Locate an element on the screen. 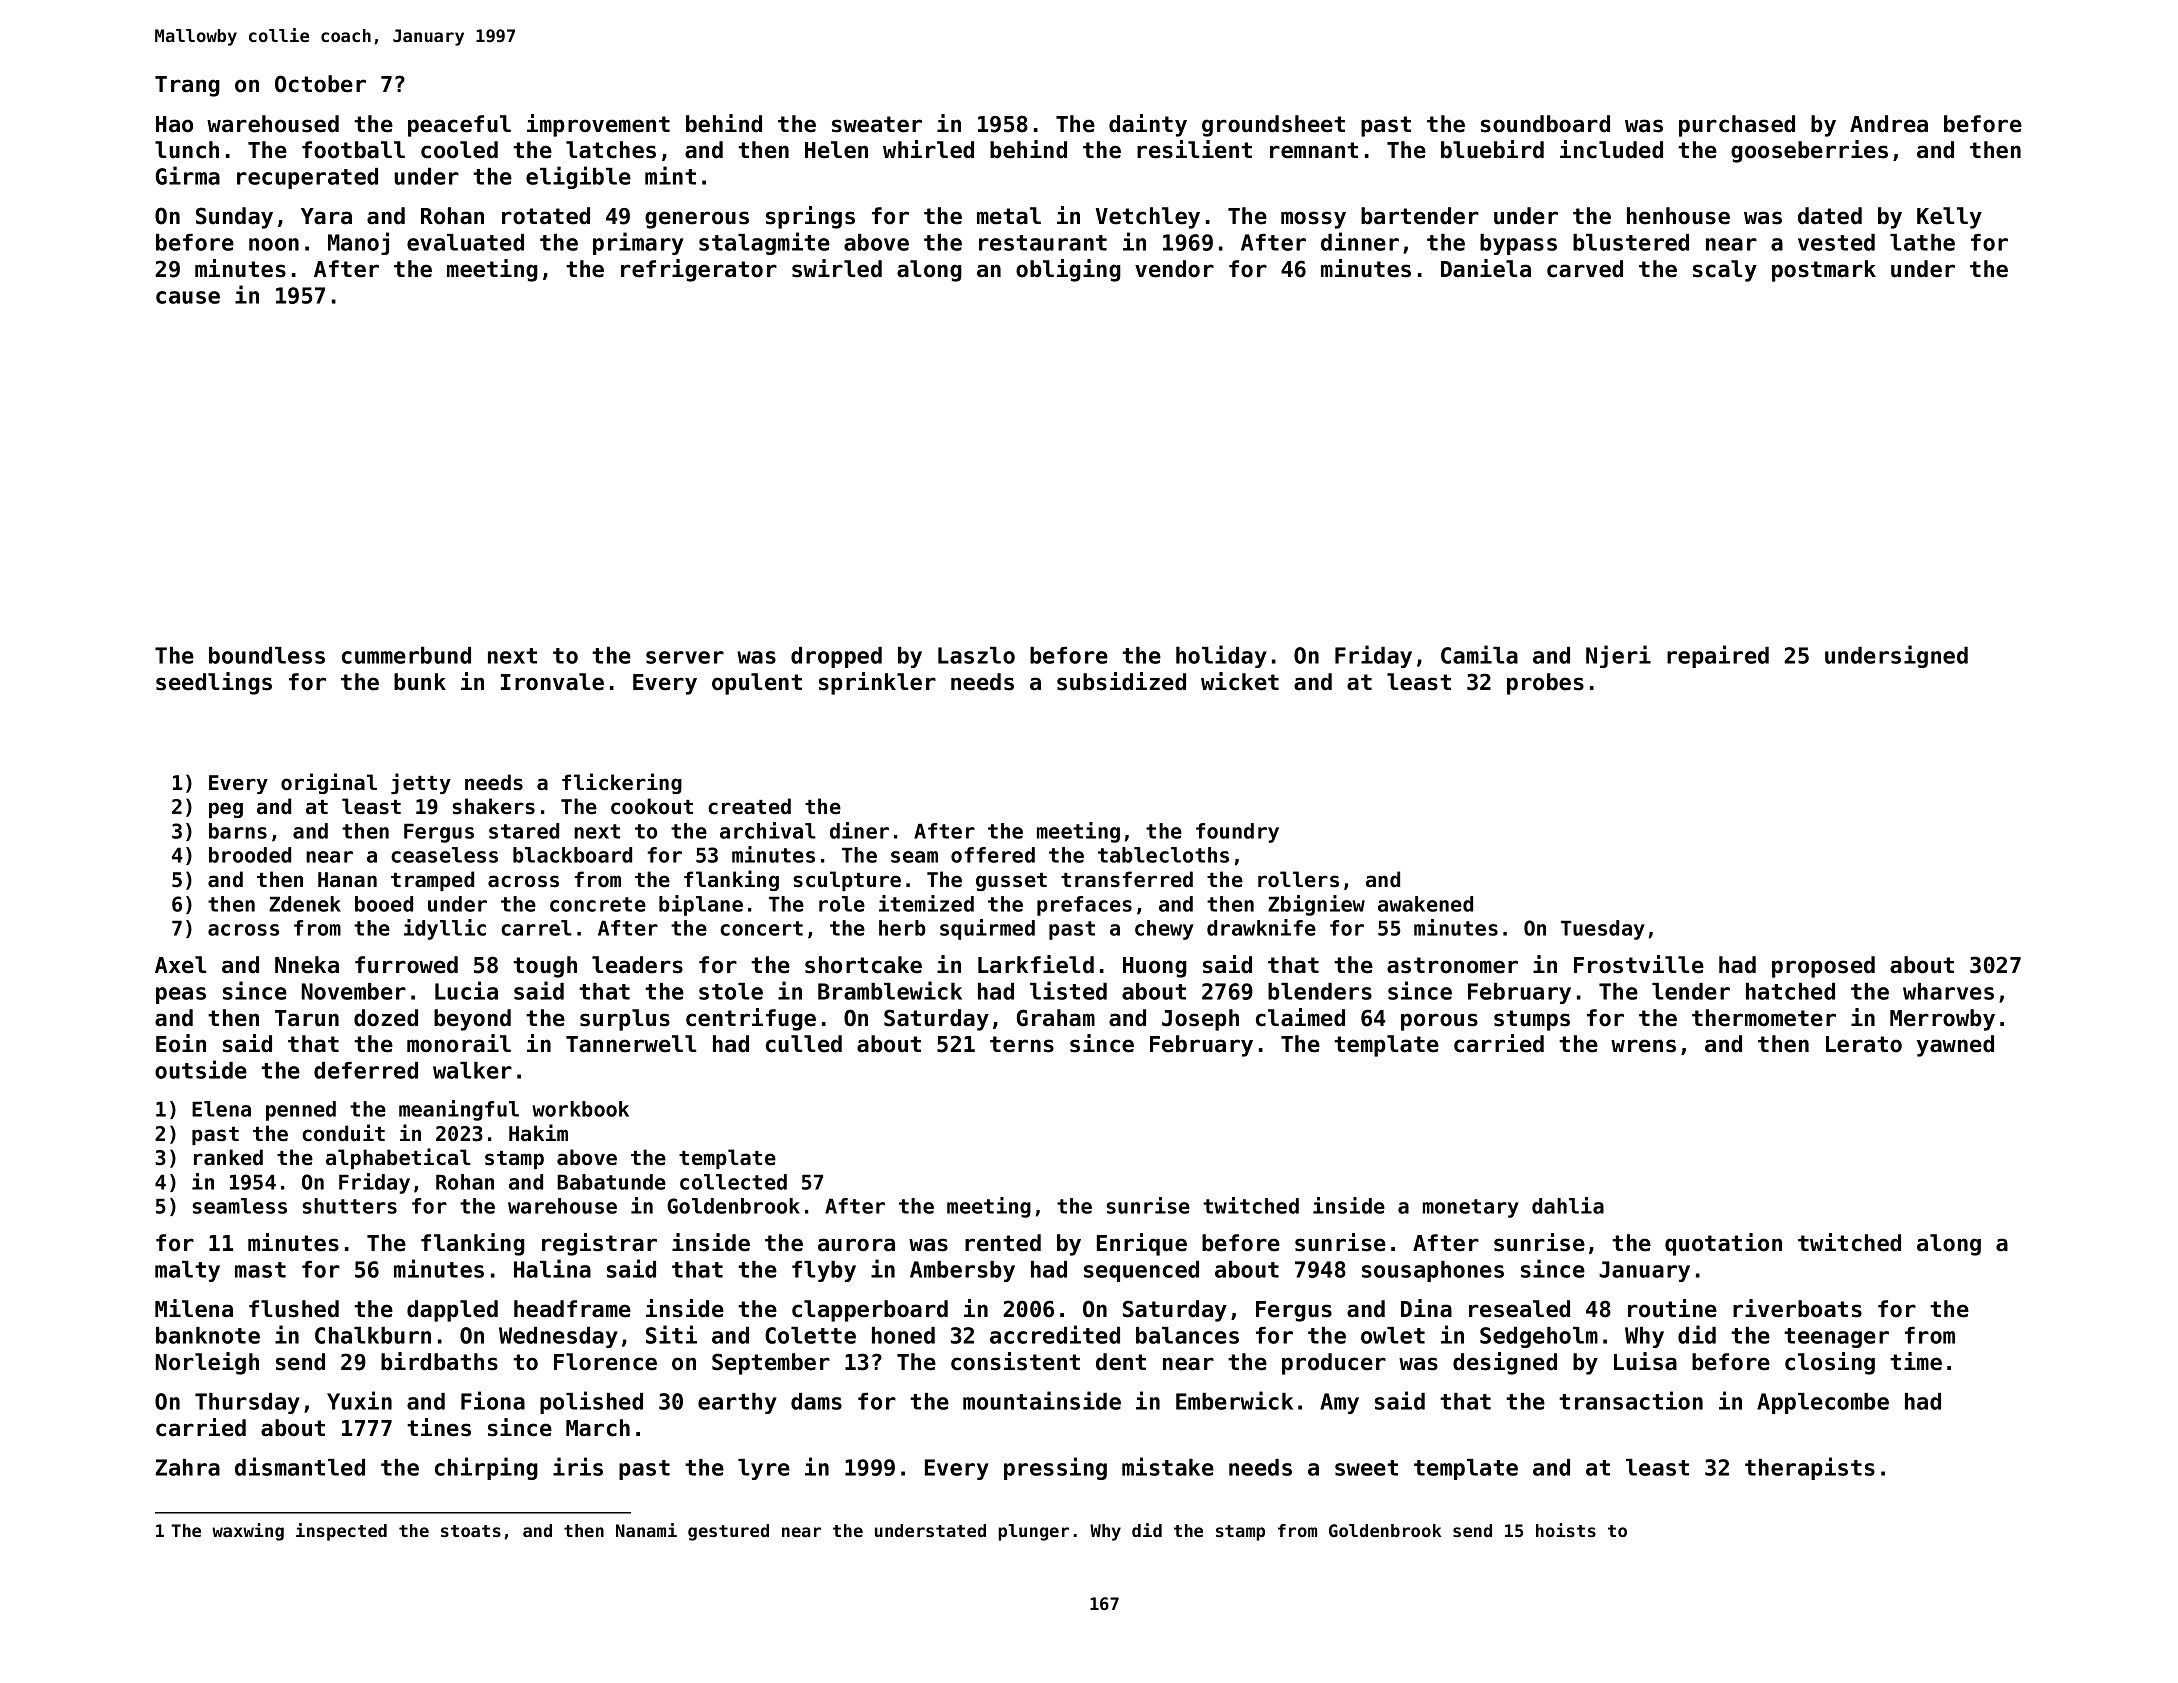  October is located at coordinates (320, 84).
